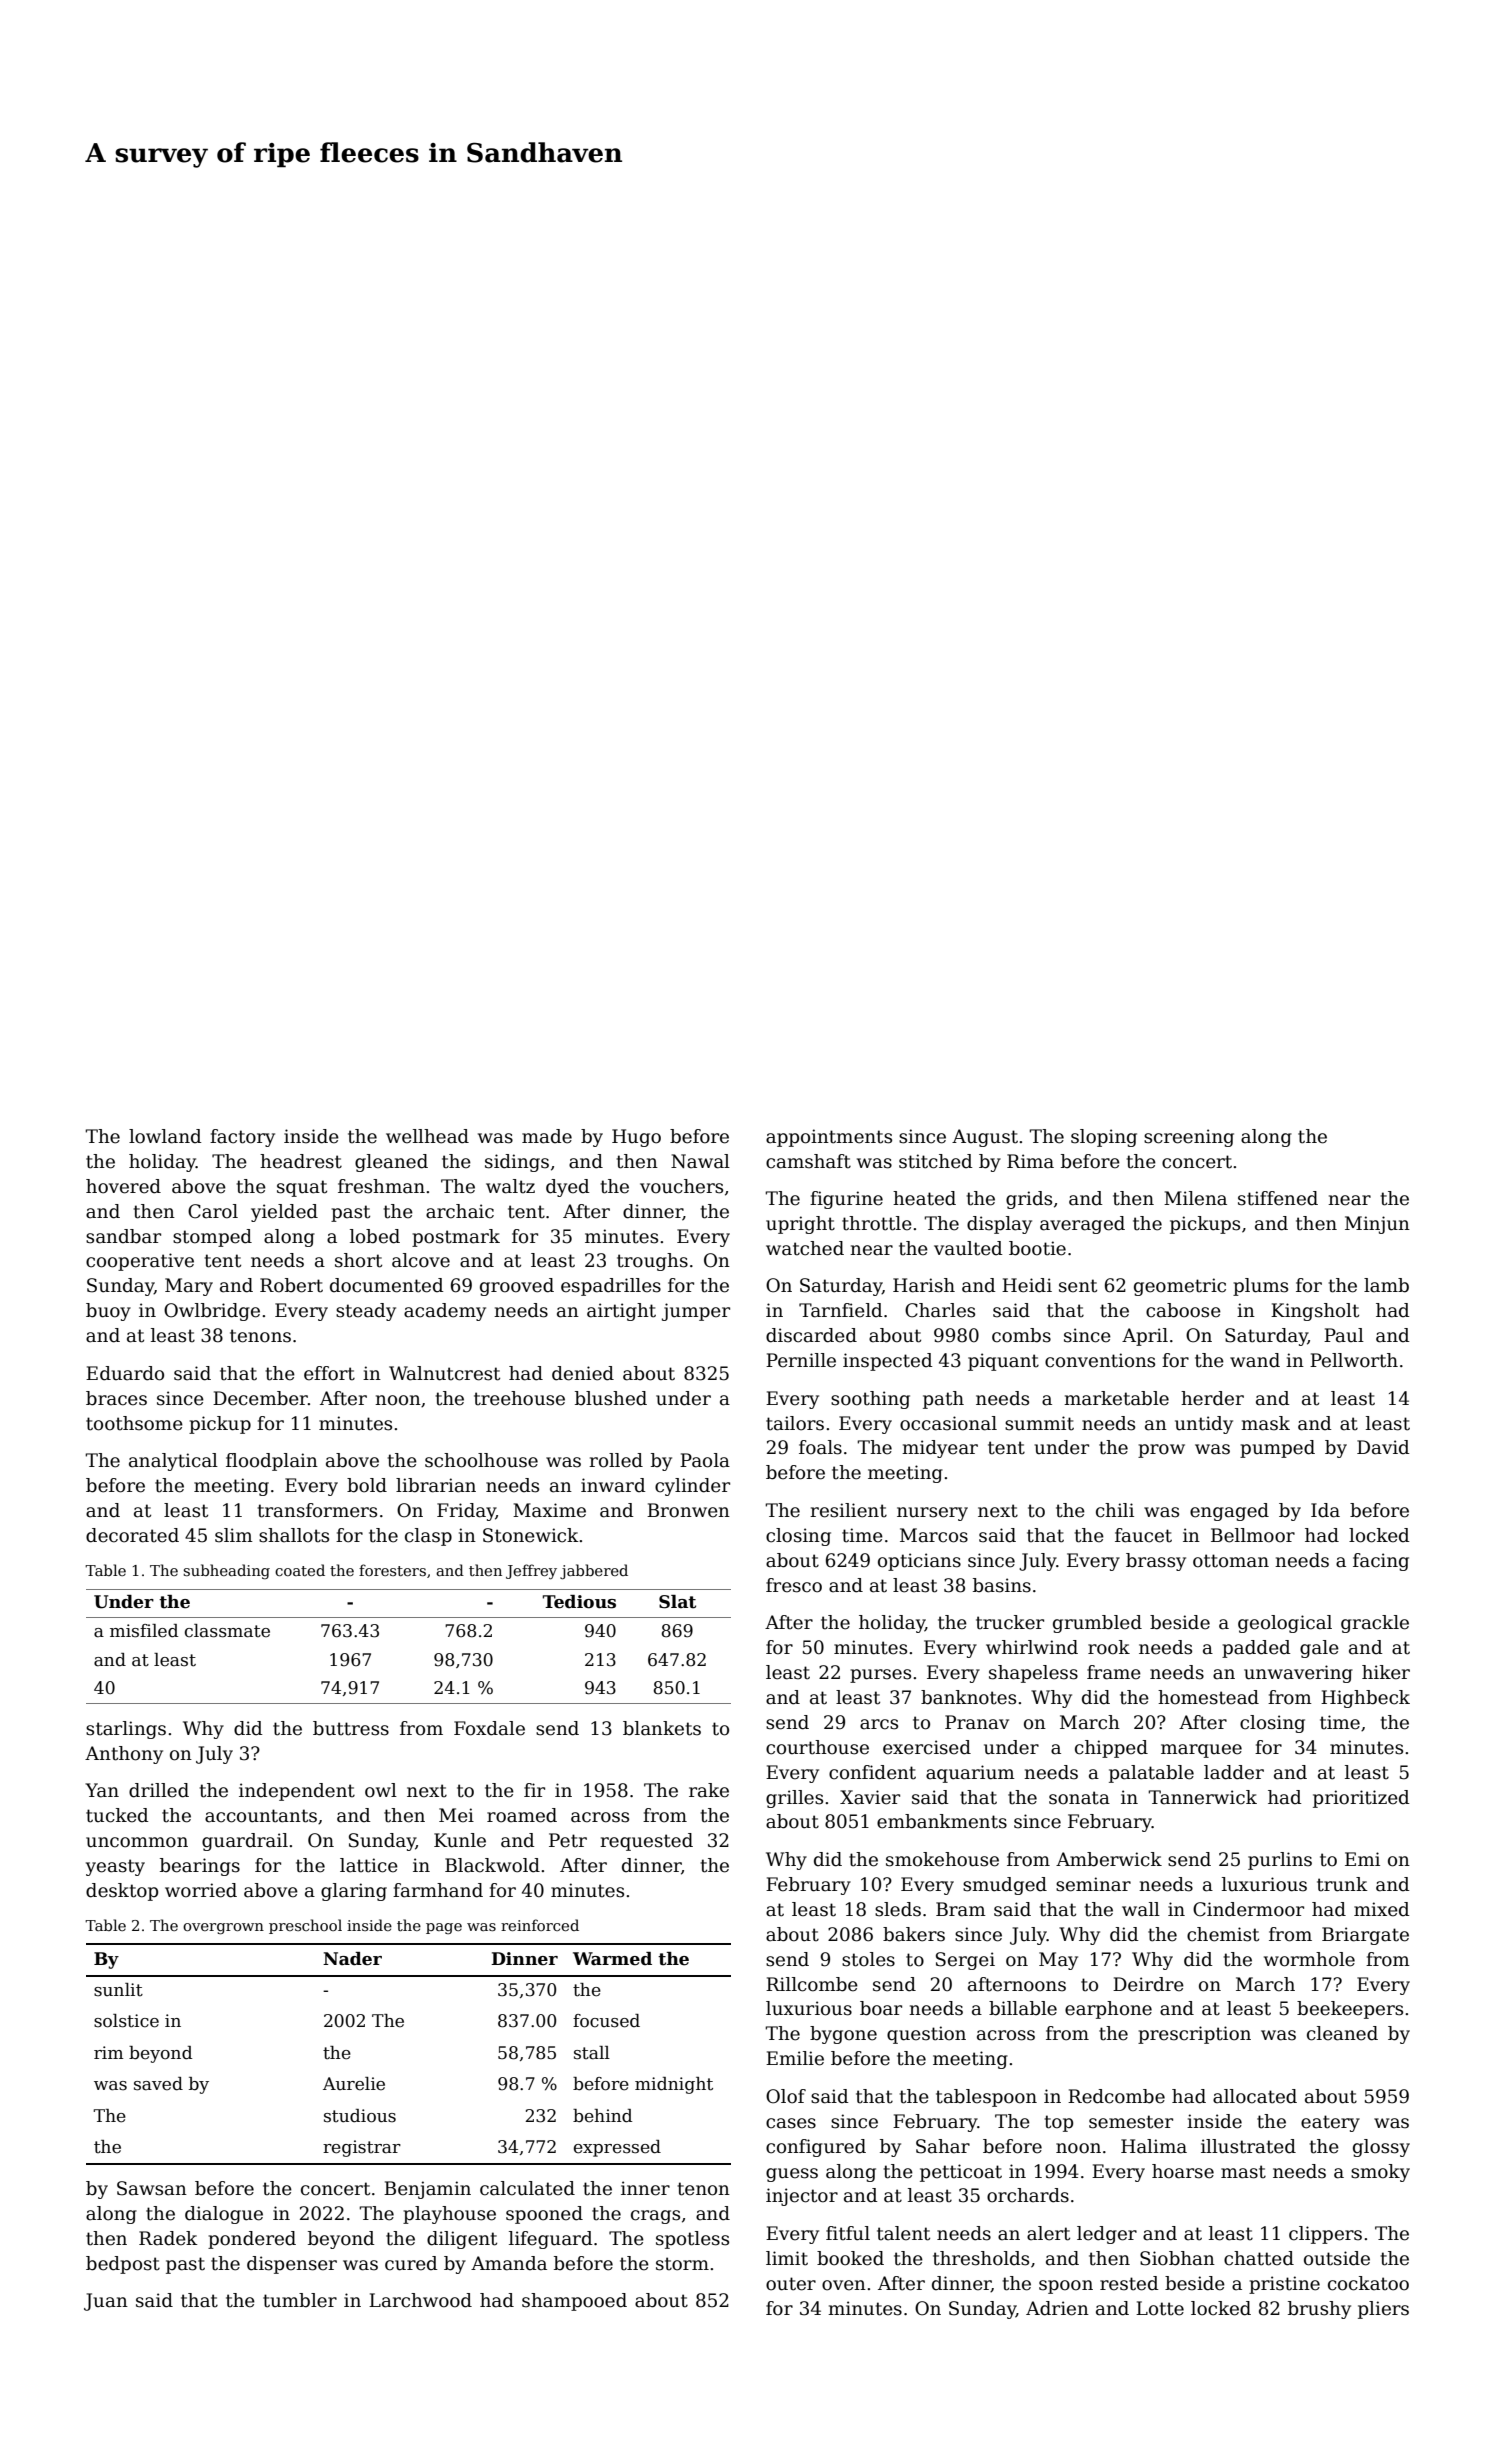 This screenshot has width=1496, height=2464. What do you see at coordinates (985, 1138) in the screenshot?
I see `August` at bounding box center [985, 1138].
